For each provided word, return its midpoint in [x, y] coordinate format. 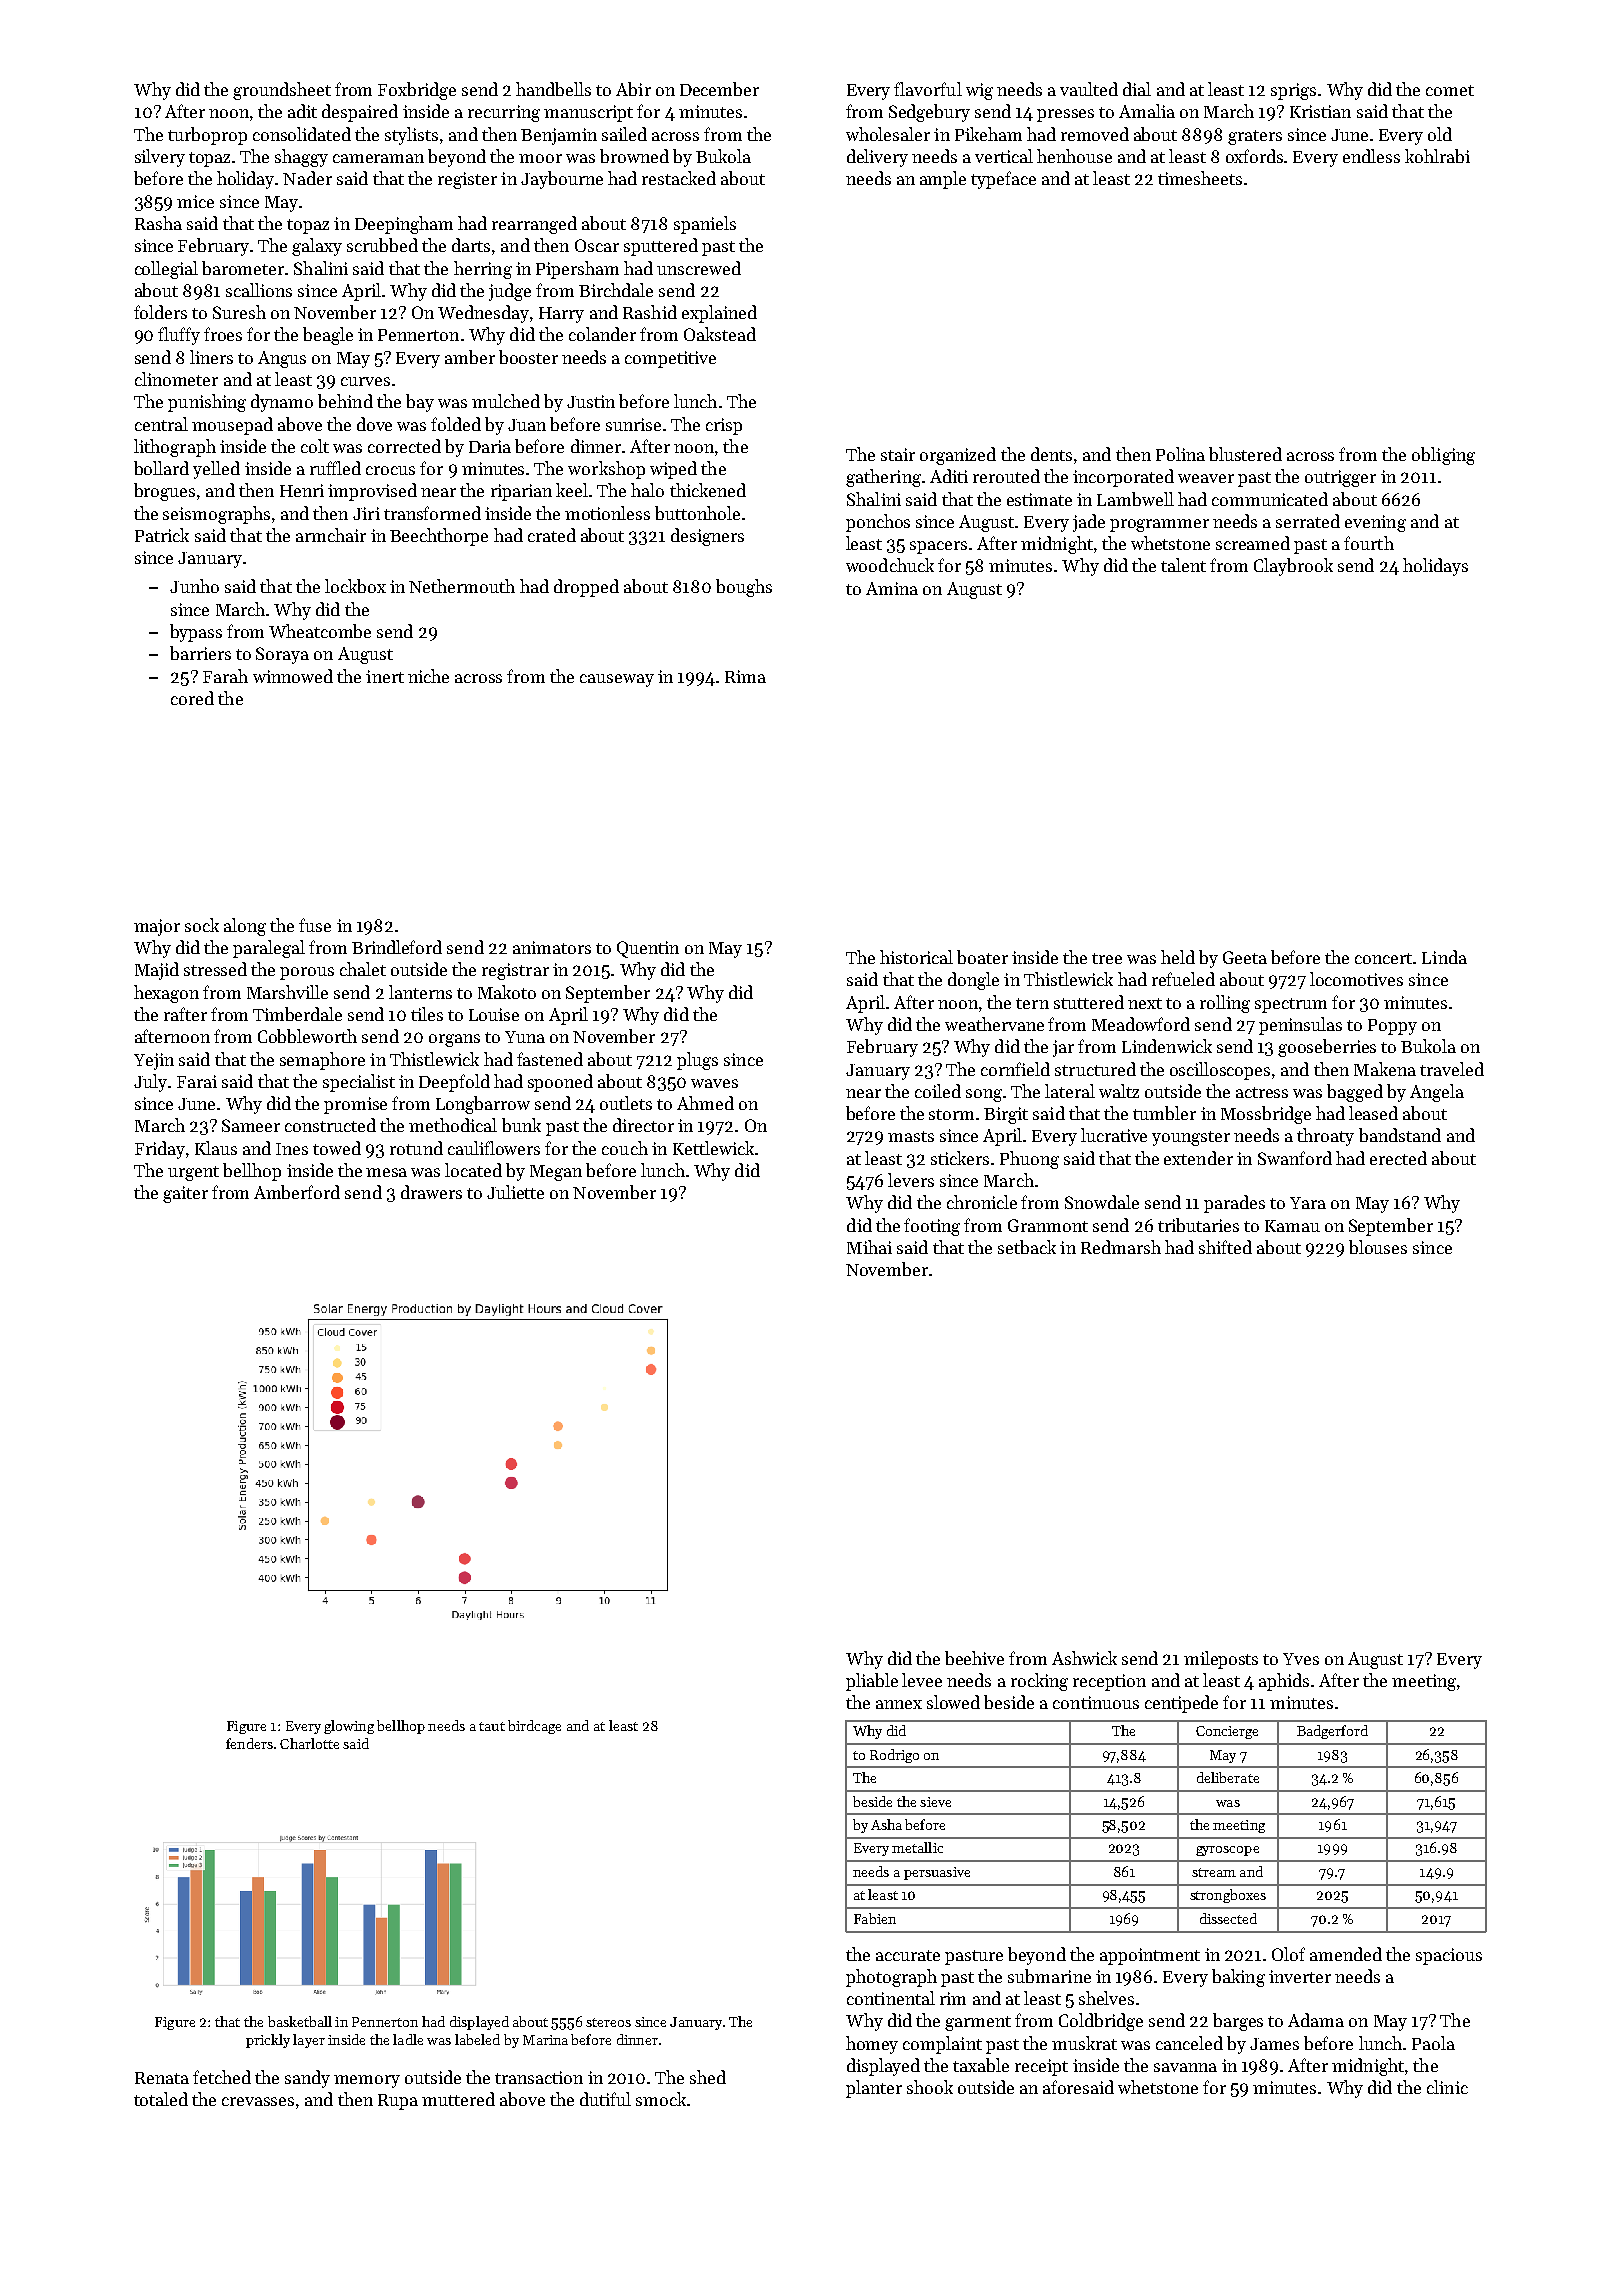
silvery [160, 158]
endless [1371, 156]
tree [1107, 958]
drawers [431, 1192]
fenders [249, 1743]
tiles [427, 1014]
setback [1027, 1247]
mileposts [1221, 1660]
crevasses [258, 2101]
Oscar [597, 245]
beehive [974, 1658]
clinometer [176, 379]
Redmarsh [1121, 1247]
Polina [1180, 454]
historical [916, 957]
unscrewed [699, 268]
